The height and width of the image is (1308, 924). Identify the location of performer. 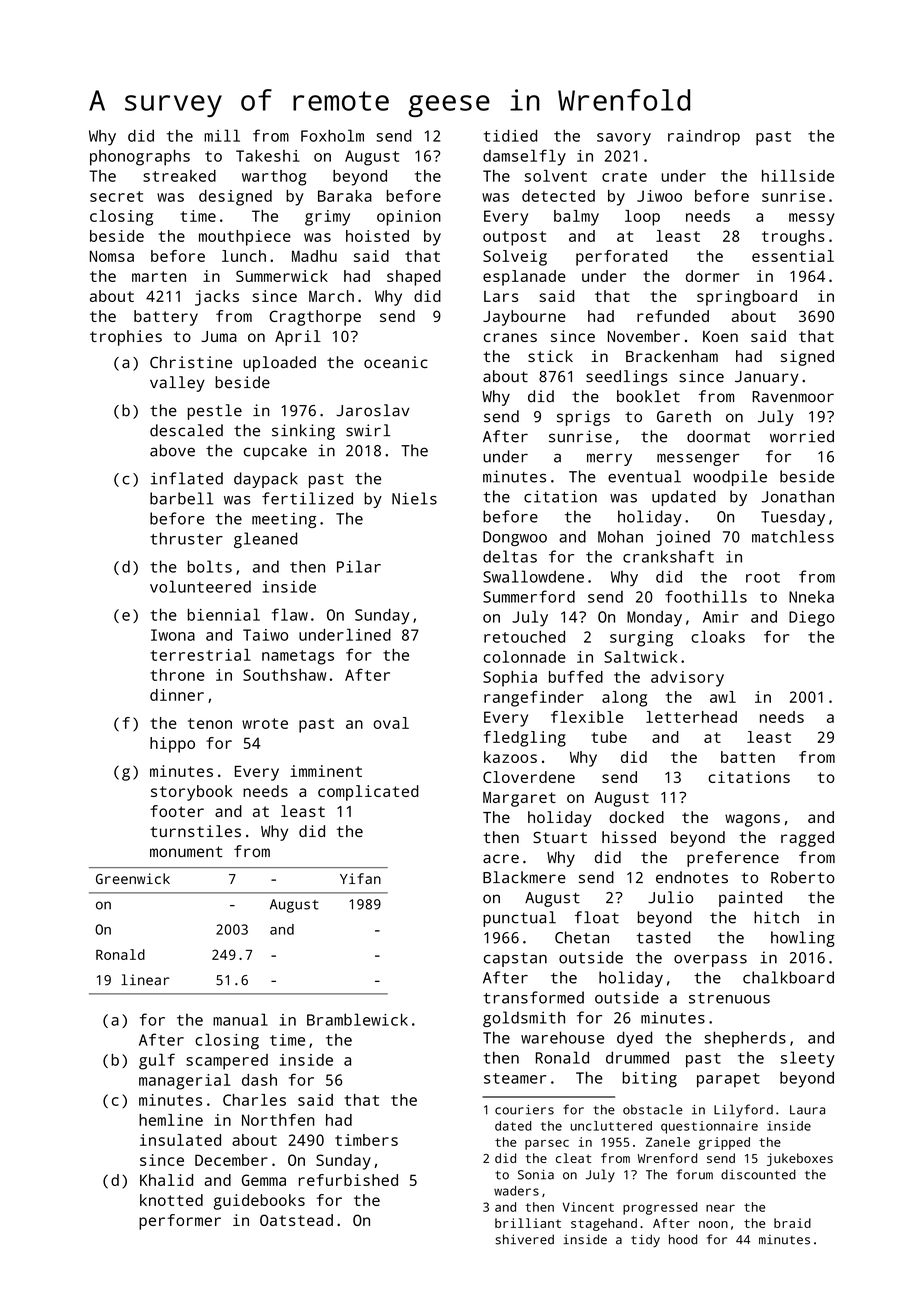
(180, 1222).
